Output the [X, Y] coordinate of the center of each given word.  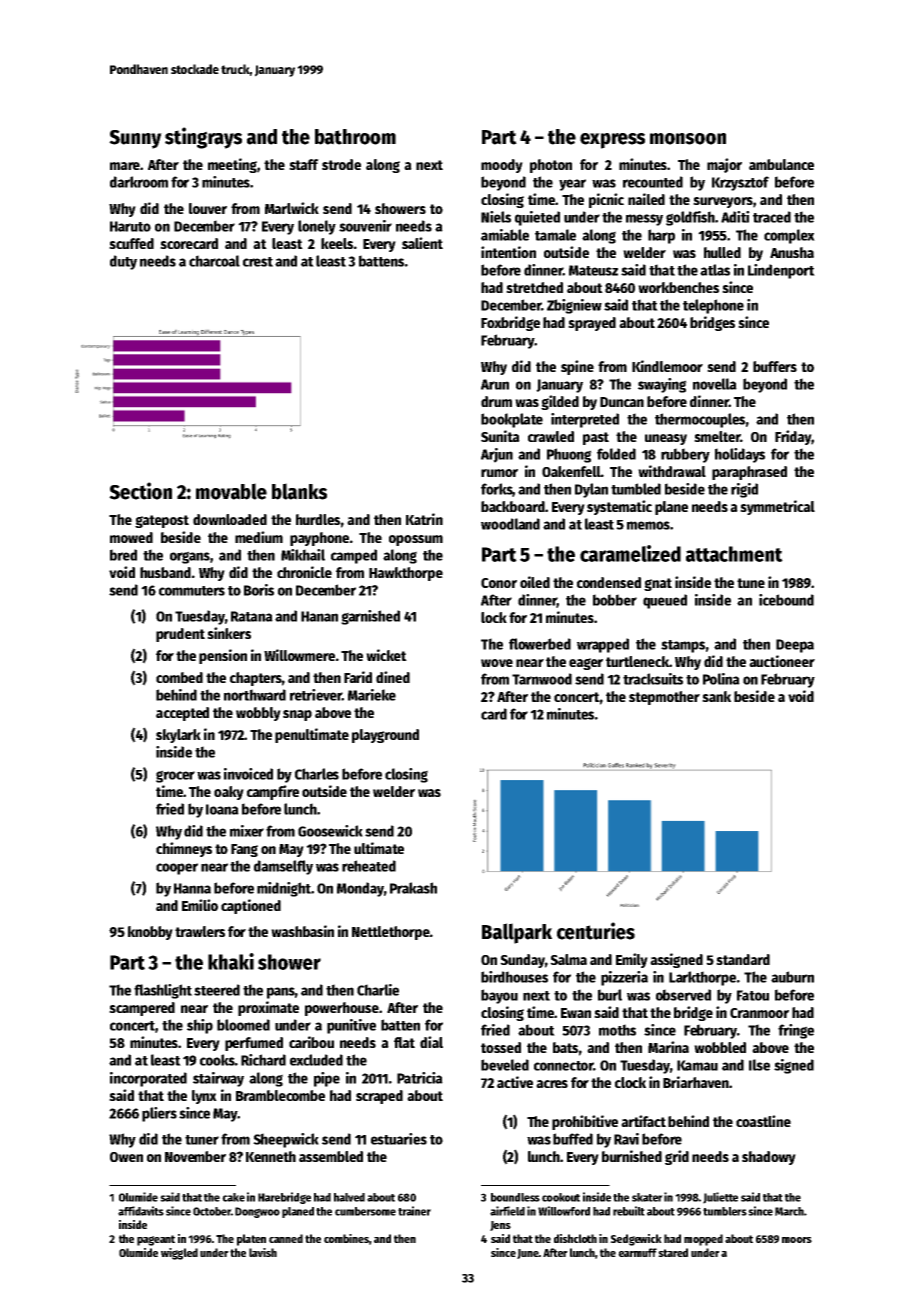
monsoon [688, 139]
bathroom [355, 137]
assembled [331, 1156]
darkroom [139, 182]
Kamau [697, 1065]
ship [200, 1026]
